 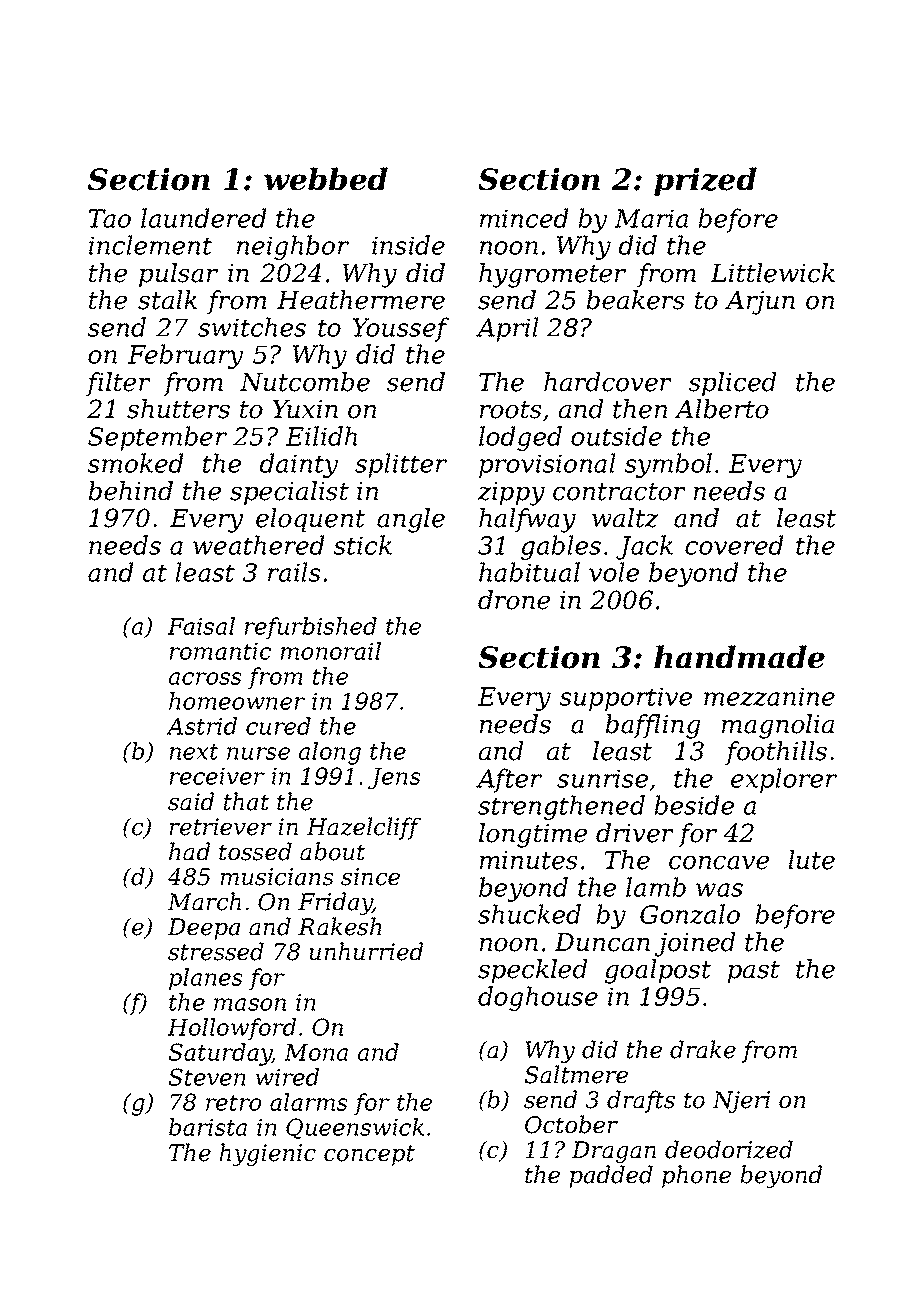 I want to click on shutters, so click(x=178, y=409).
